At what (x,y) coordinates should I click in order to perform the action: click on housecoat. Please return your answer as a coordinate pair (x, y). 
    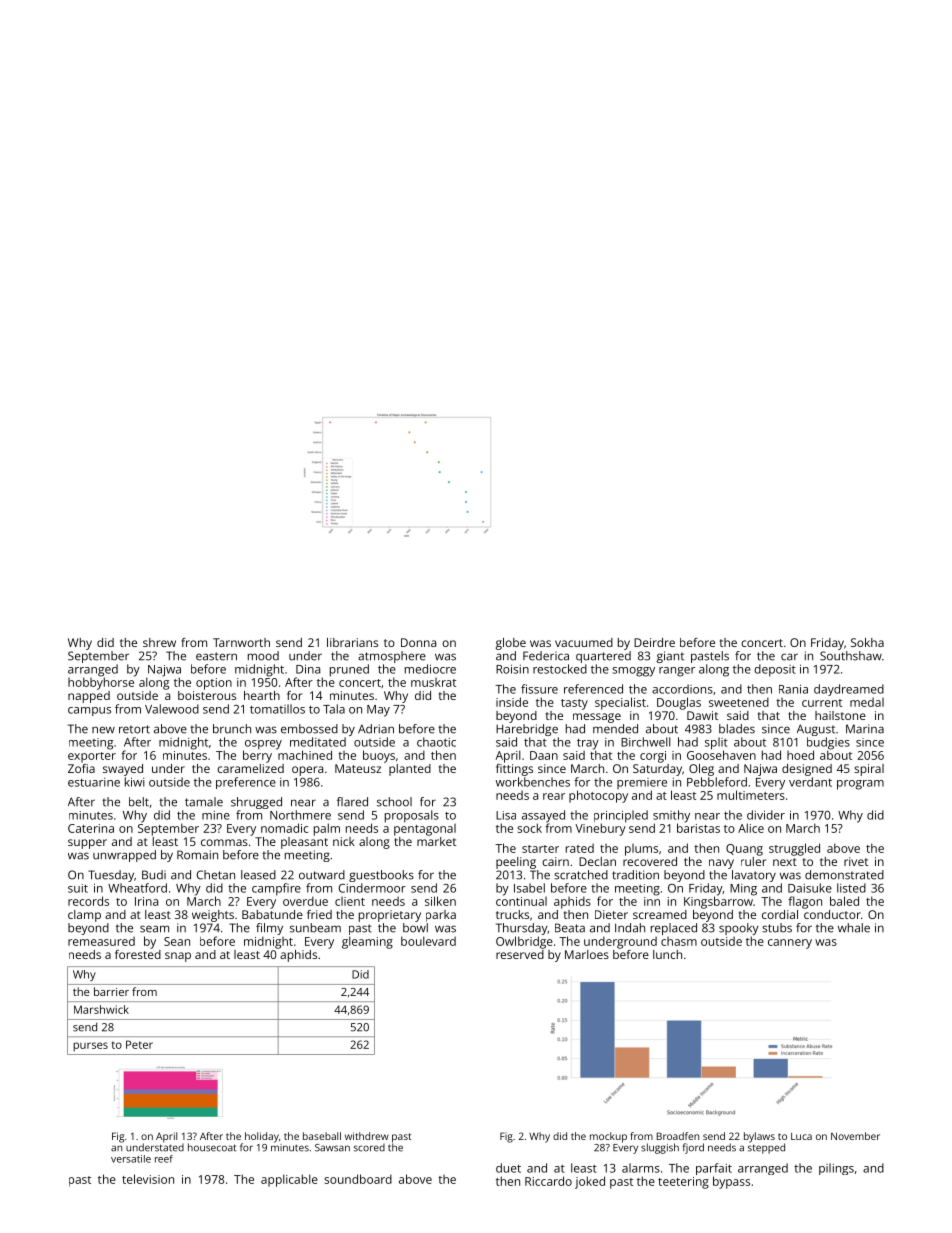
    Looking at the image, I should click on (212, 1147).
